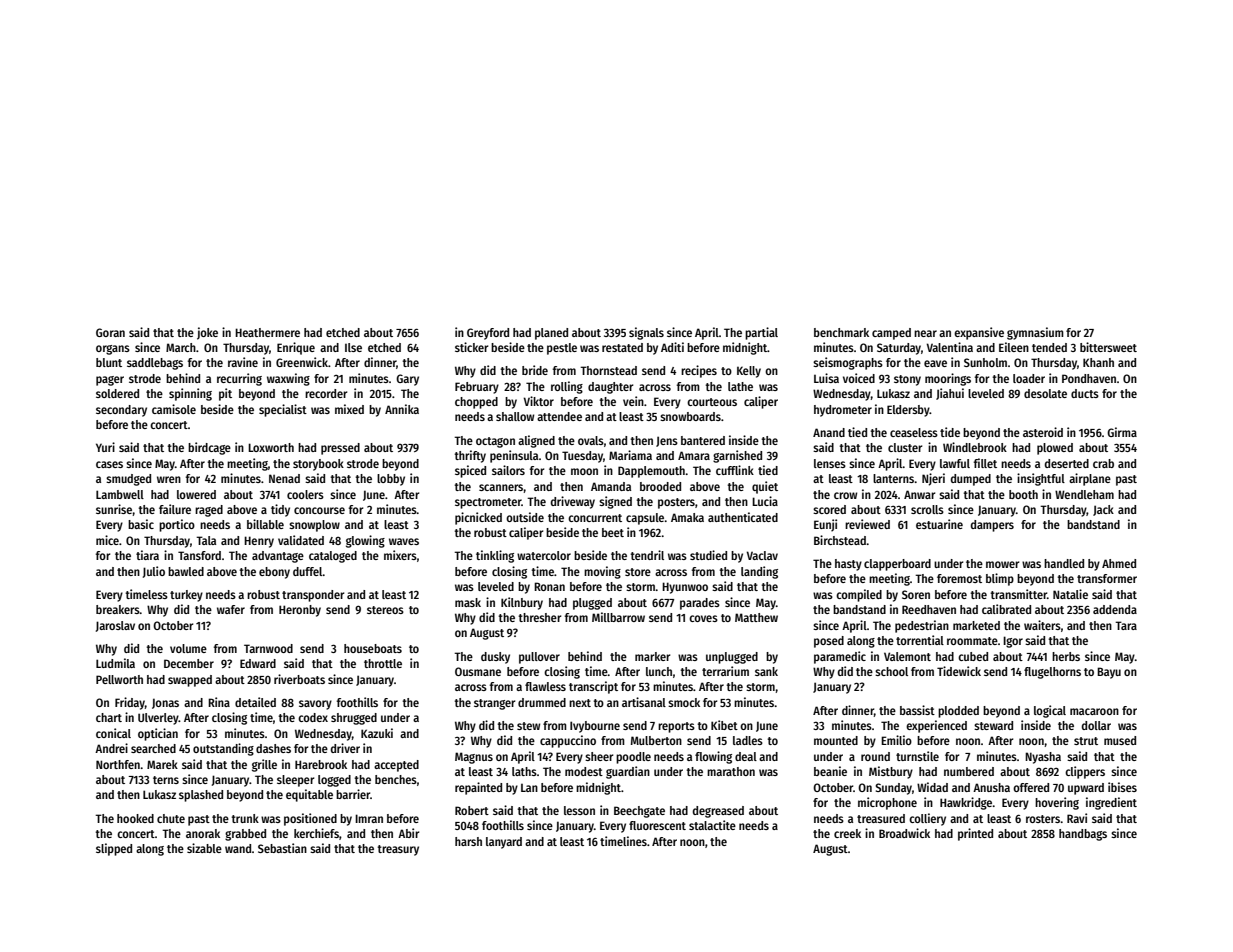  Describe the element at coordinates (110, 332) in the screenshot. I see `Goran` at that location.
